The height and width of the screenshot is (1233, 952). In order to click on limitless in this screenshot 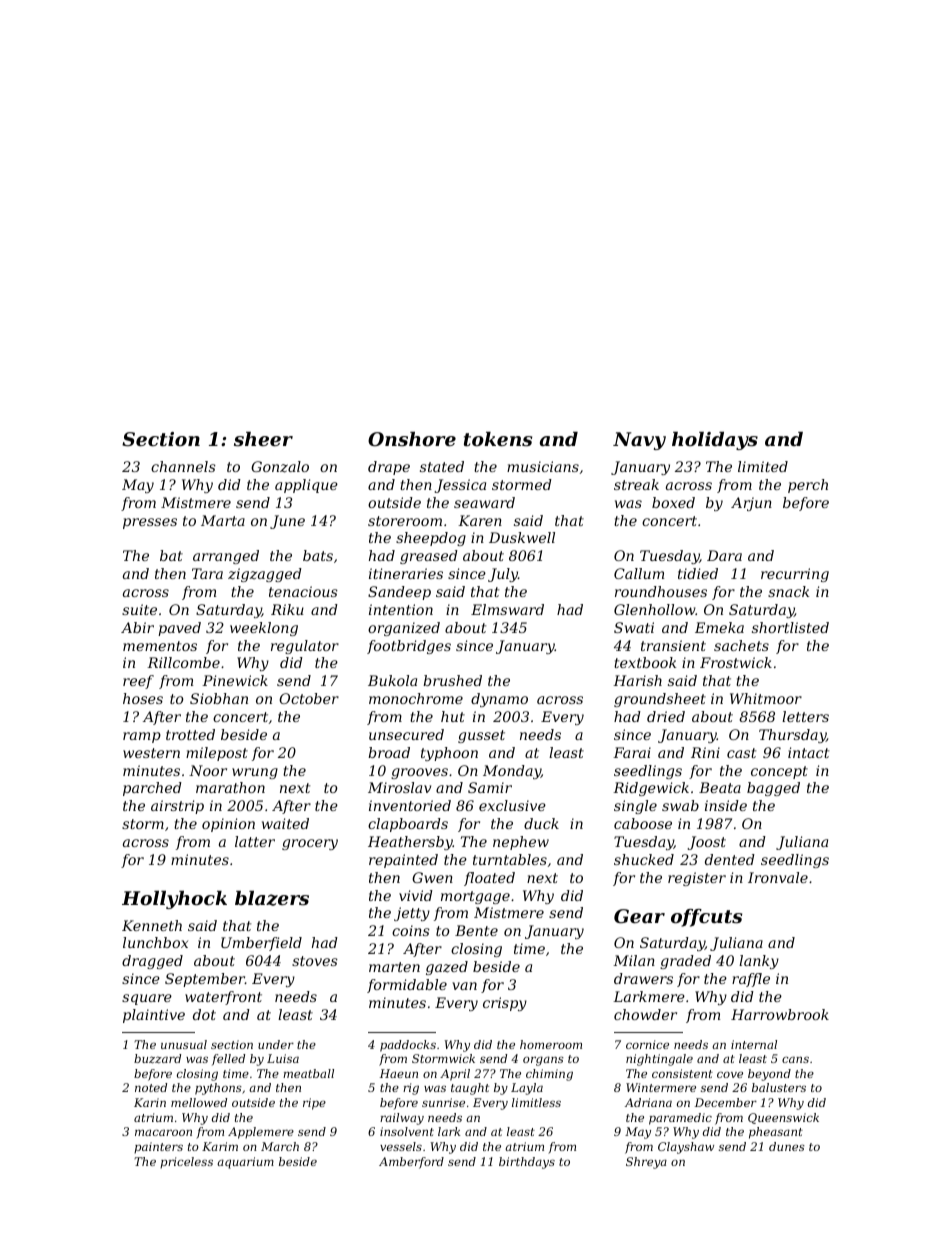, I will do `click(536, 1102)`.
